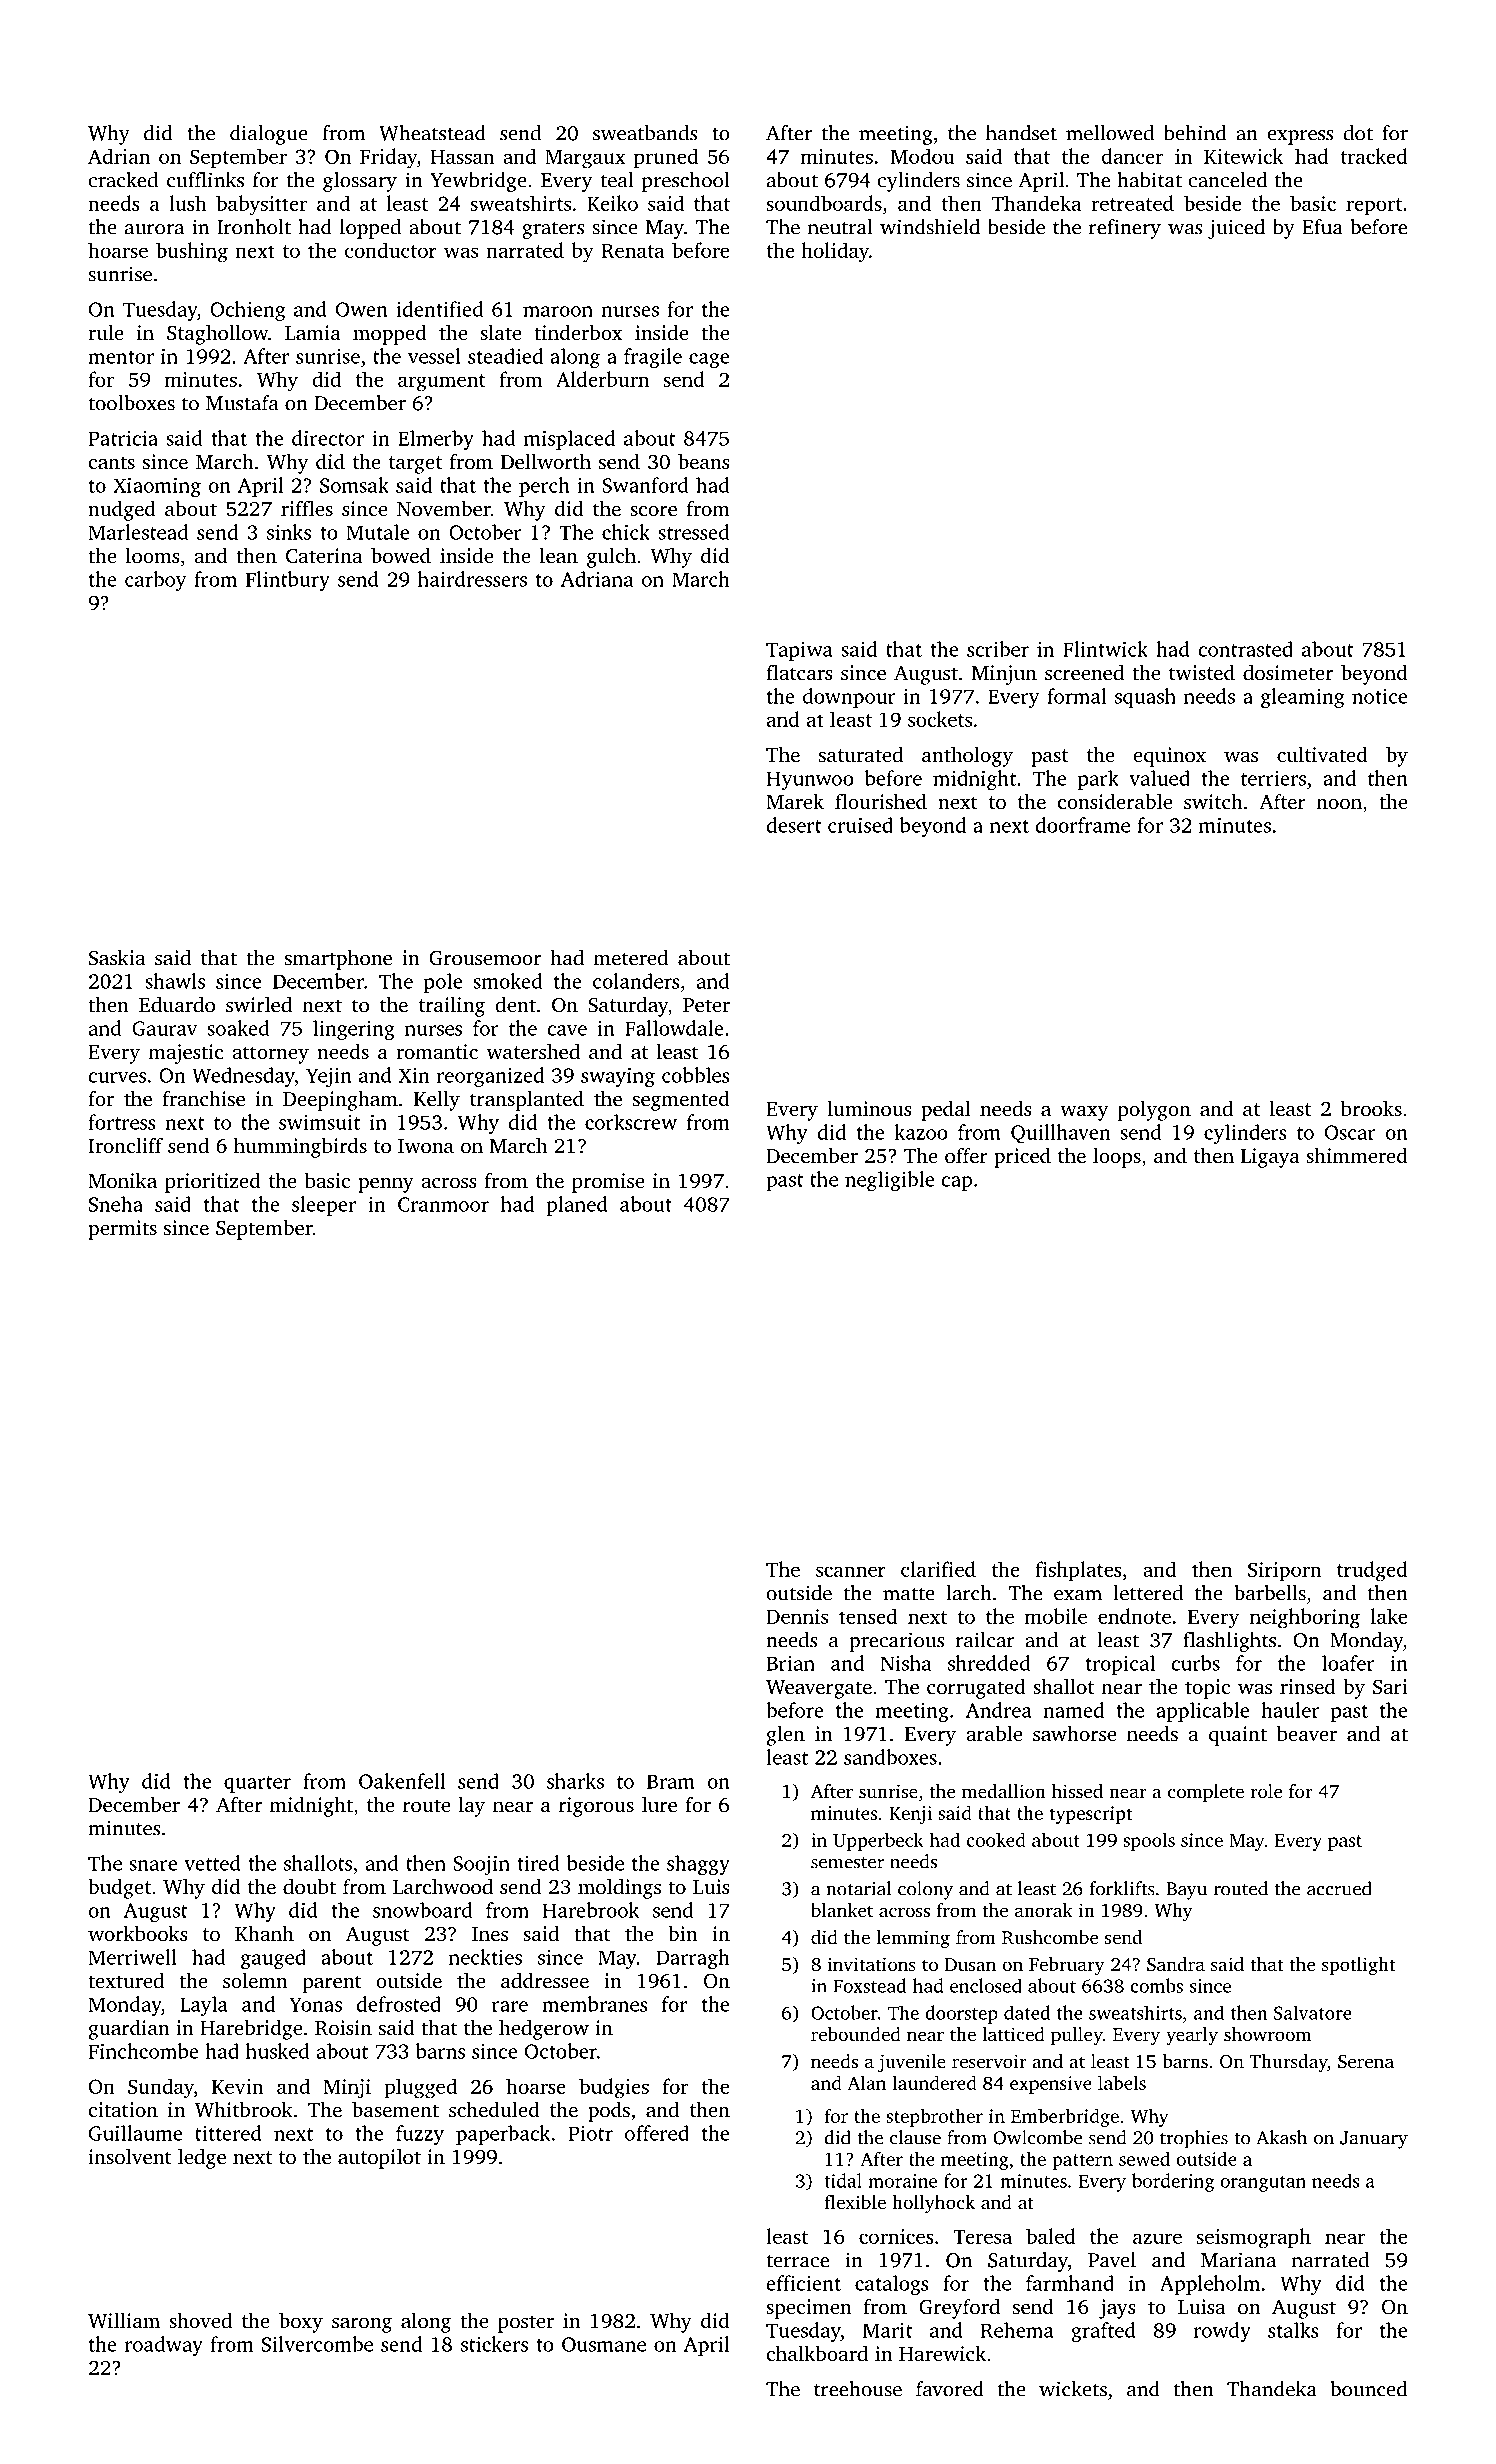 The image size is (1496, 2464). I want to click on Soojin, so click(481, 1865).
